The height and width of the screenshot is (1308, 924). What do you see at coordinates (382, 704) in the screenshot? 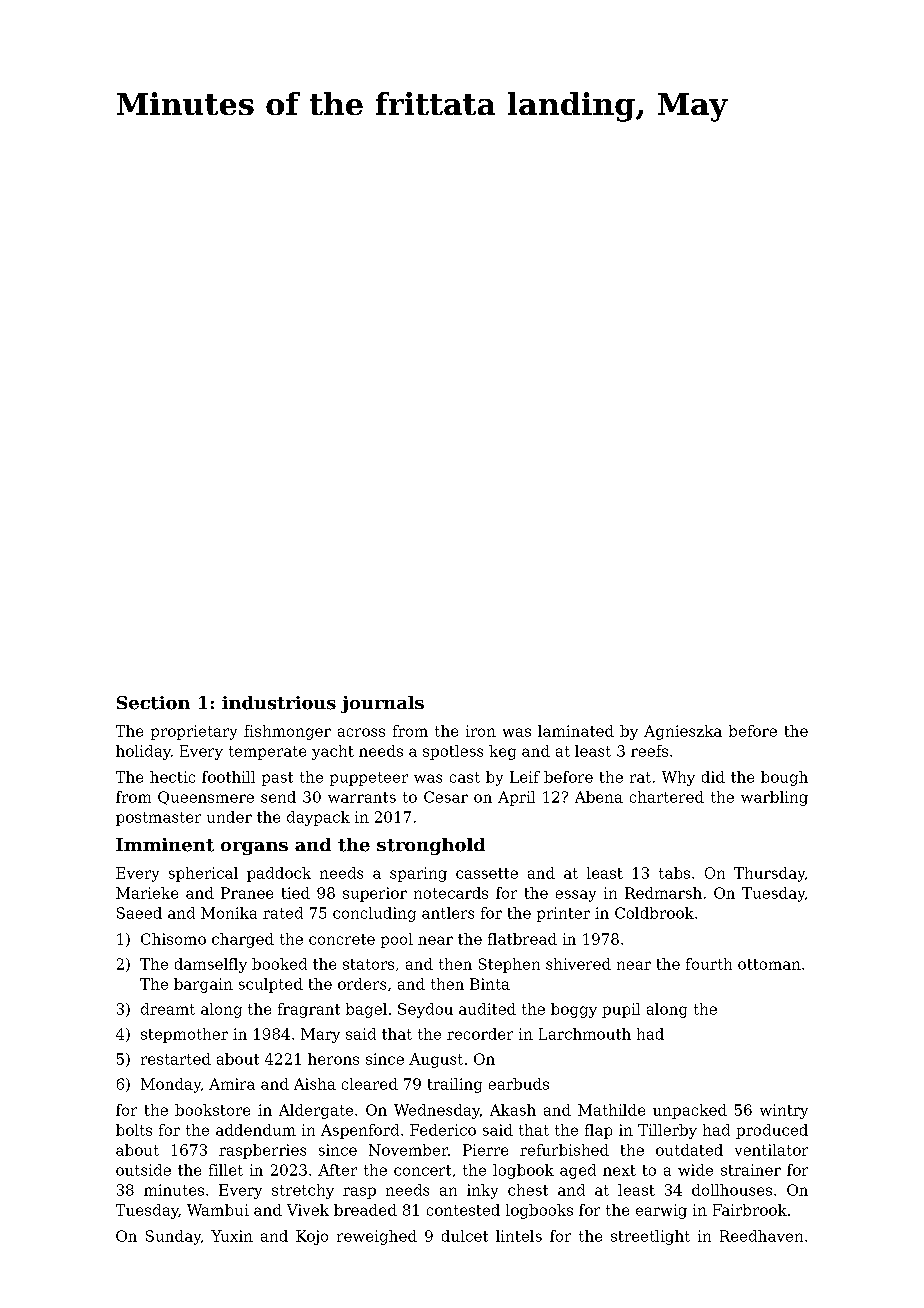
I see `journals` at bounding box center [382, 704].
